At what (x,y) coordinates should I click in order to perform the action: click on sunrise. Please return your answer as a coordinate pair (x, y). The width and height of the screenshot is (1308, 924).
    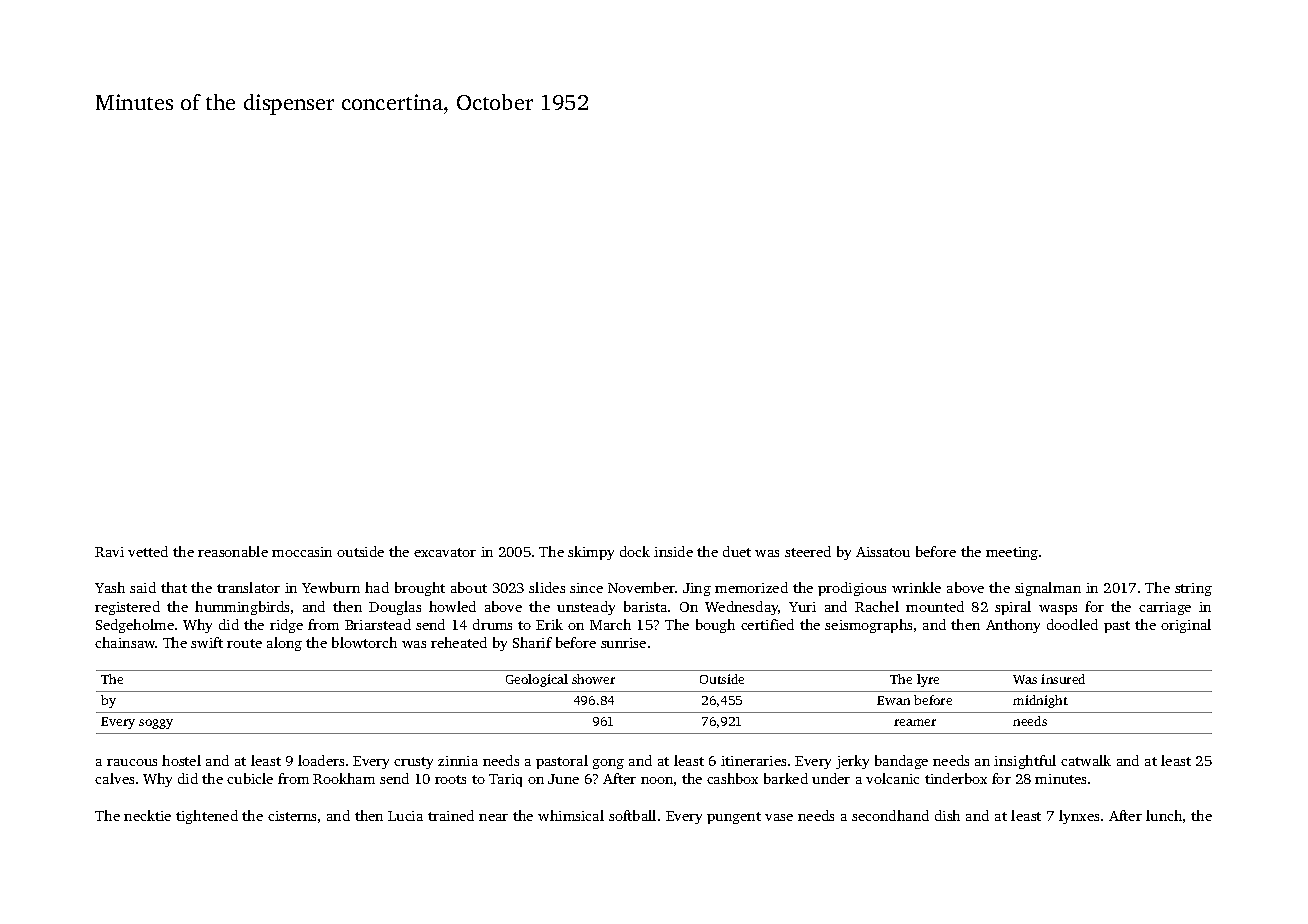
    Looking at the image, I should click on (623, 643).
